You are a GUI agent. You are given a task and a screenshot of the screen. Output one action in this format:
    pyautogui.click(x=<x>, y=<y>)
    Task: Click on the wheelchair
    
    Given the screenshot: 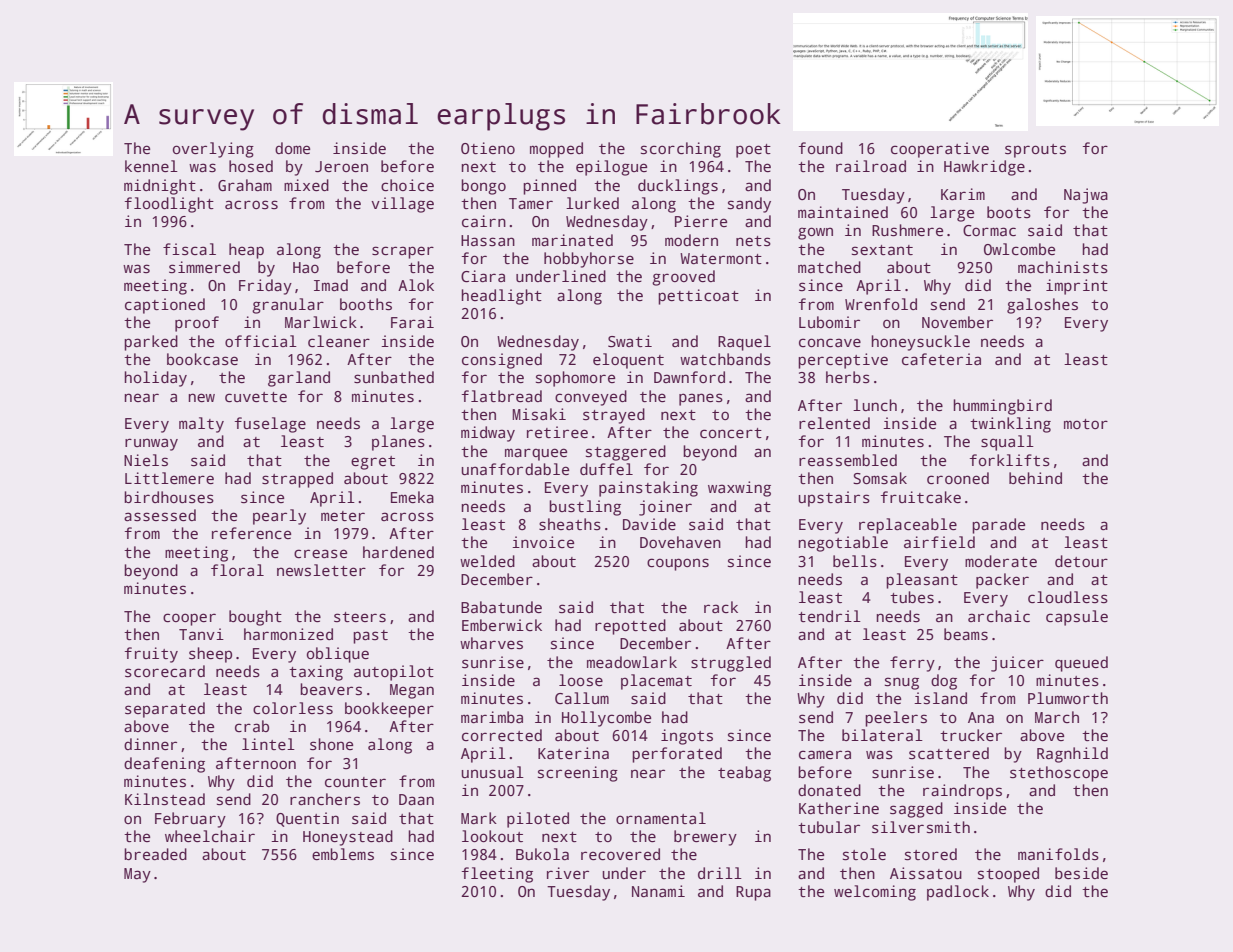 What is the action you would take?
    pyautogui.click(x=210, y=836)
